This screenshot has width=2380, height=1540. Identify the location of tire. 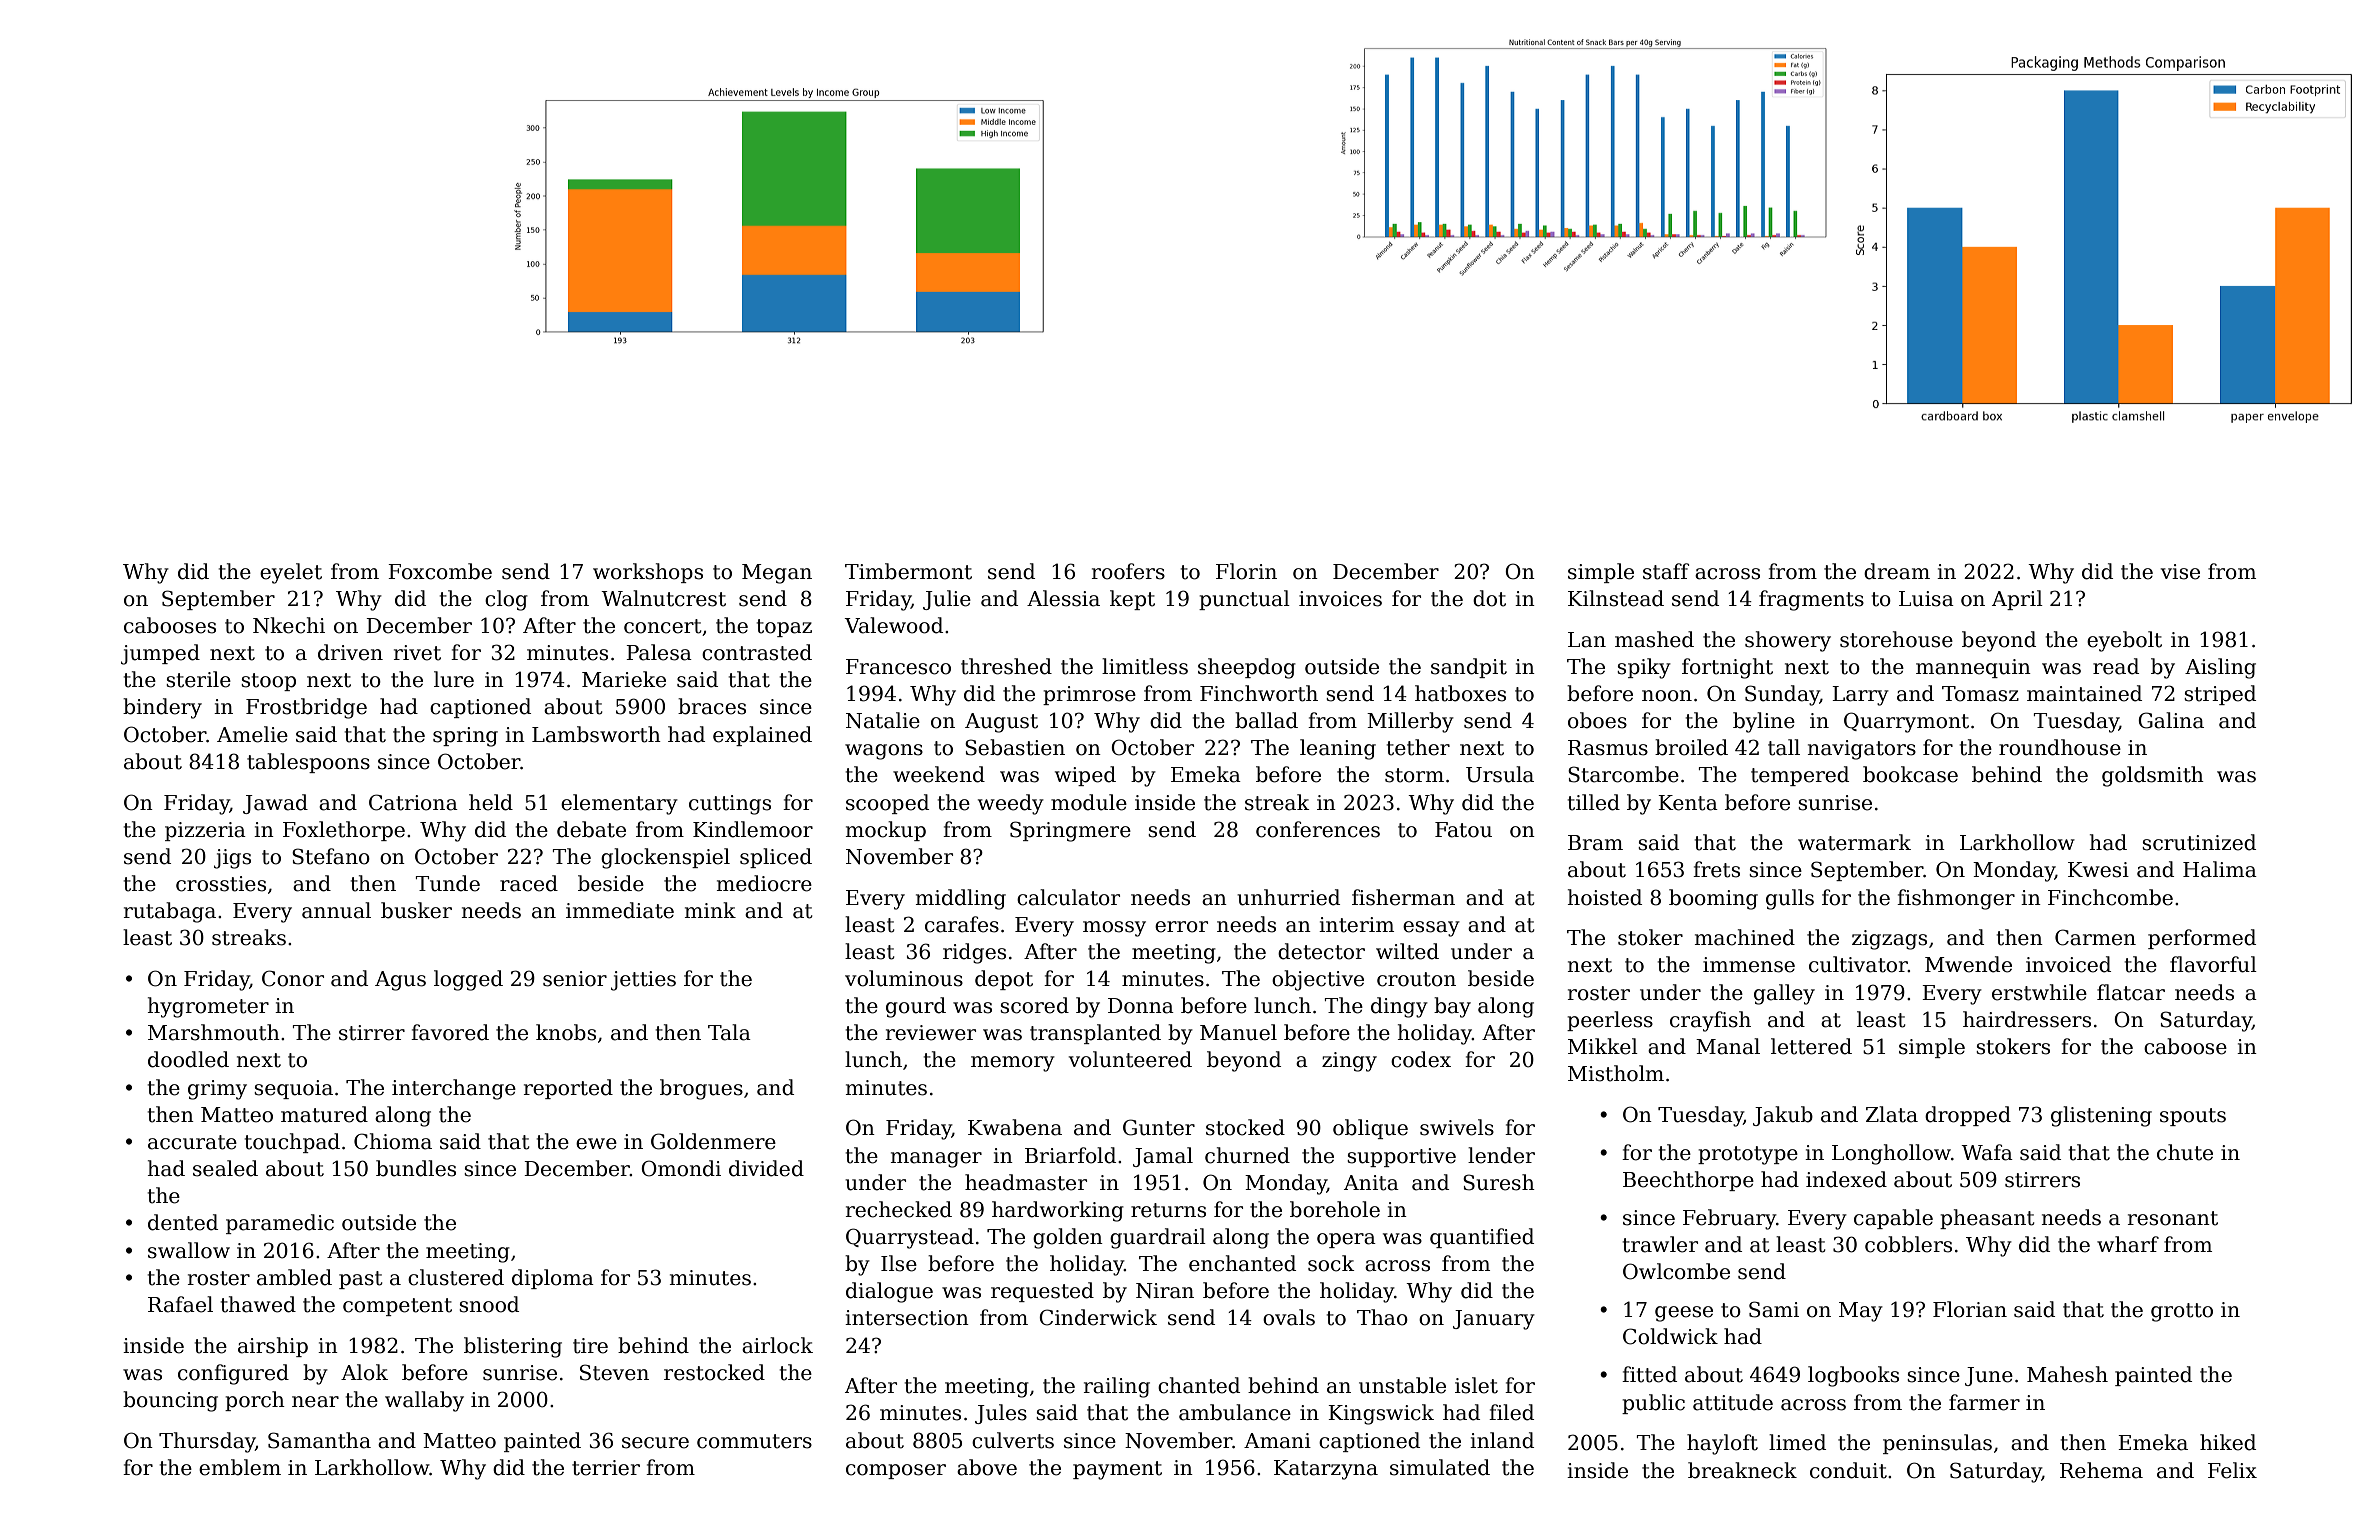
(590, 1346).
